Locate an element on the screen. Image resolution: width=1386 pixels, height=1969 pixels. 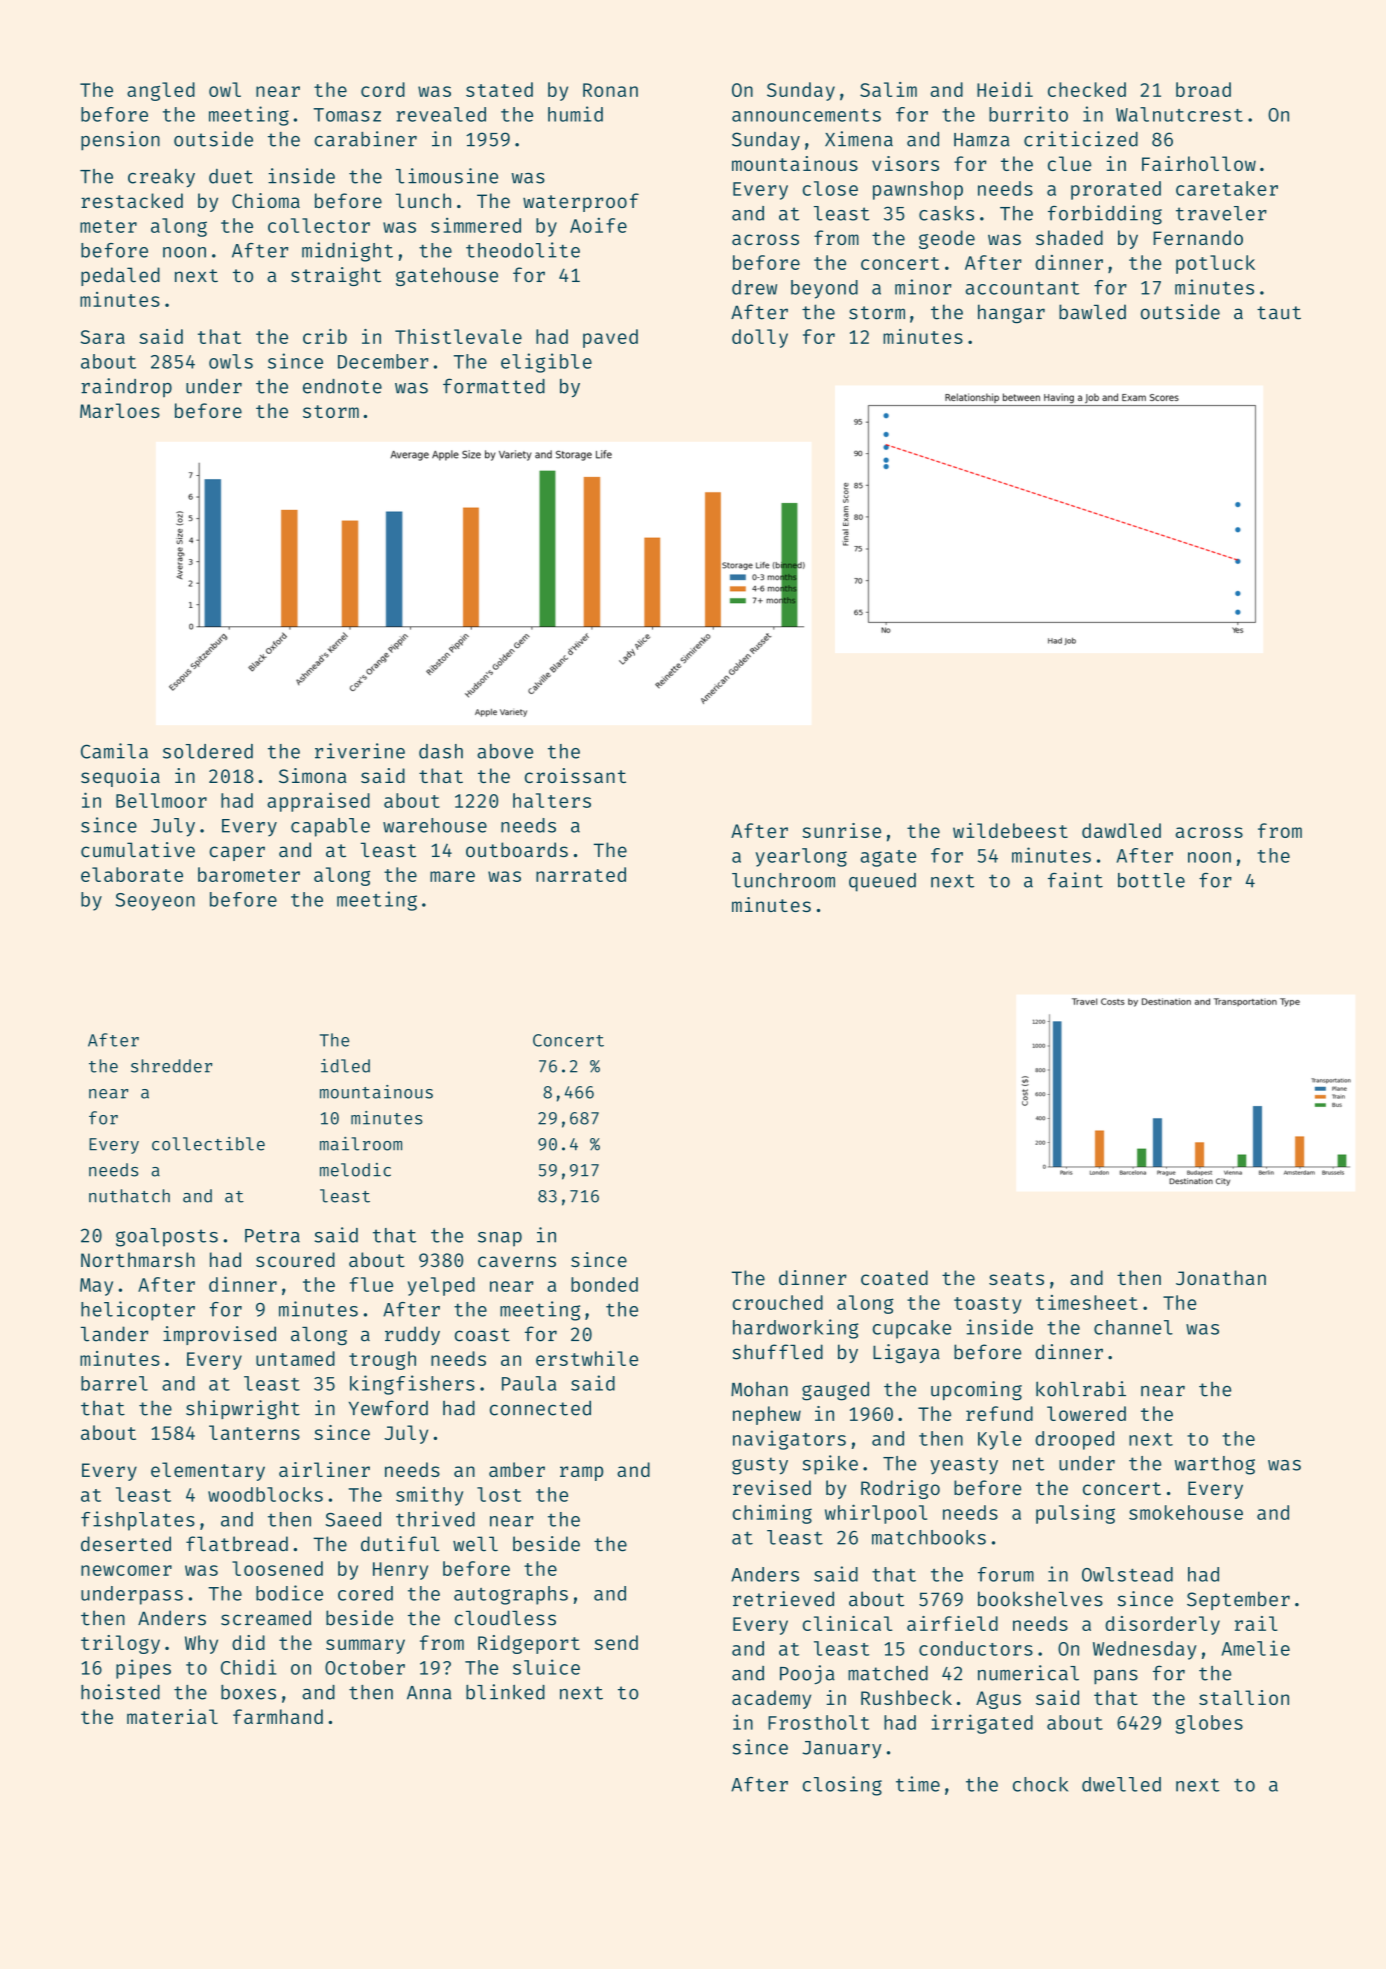
ramp is located at coordinates (581, 1473).
